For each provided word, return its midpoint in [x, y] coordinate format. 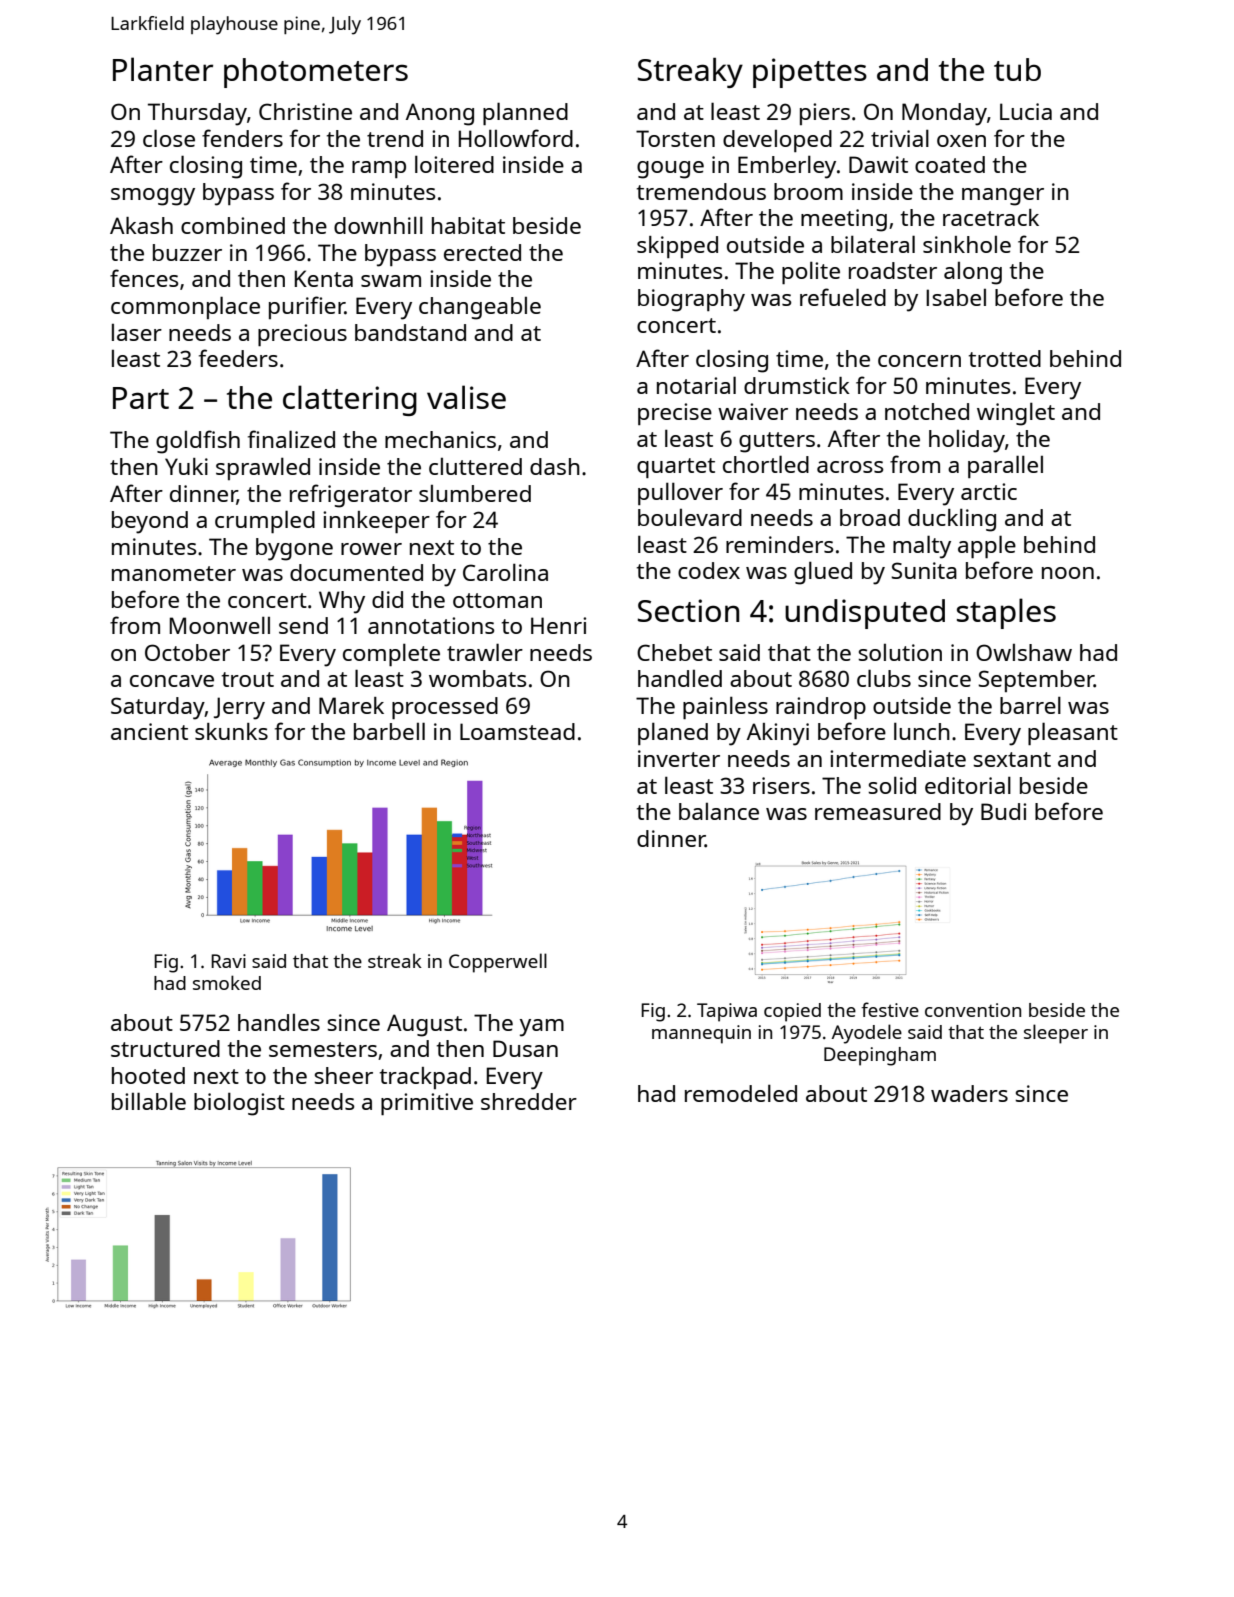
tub [1017, 69]
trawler [485, 652]
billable [149, 1101]
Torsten [675, 138]
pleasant [1073, 733]
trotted [1005, 358]
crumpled [265, 521]
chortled [766, 464]
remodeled [741, 1093]
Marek [351, 705]
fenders [242, 138]
